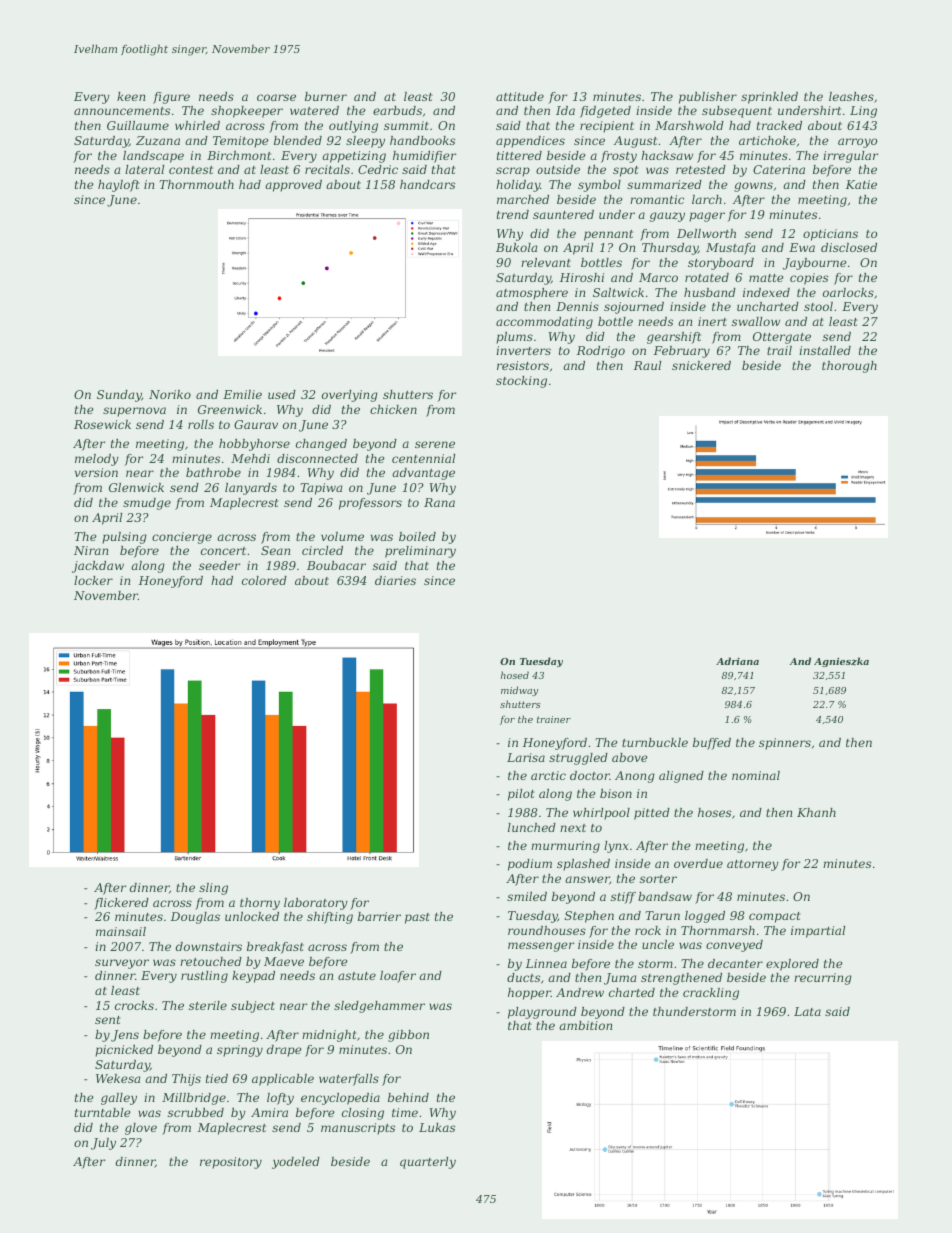 The width and height of the screenshot is (952, 1233). What do you see at coordinates (849, 367) in the screenshot?
I see `thorough` at bounding box center [849, 367].
